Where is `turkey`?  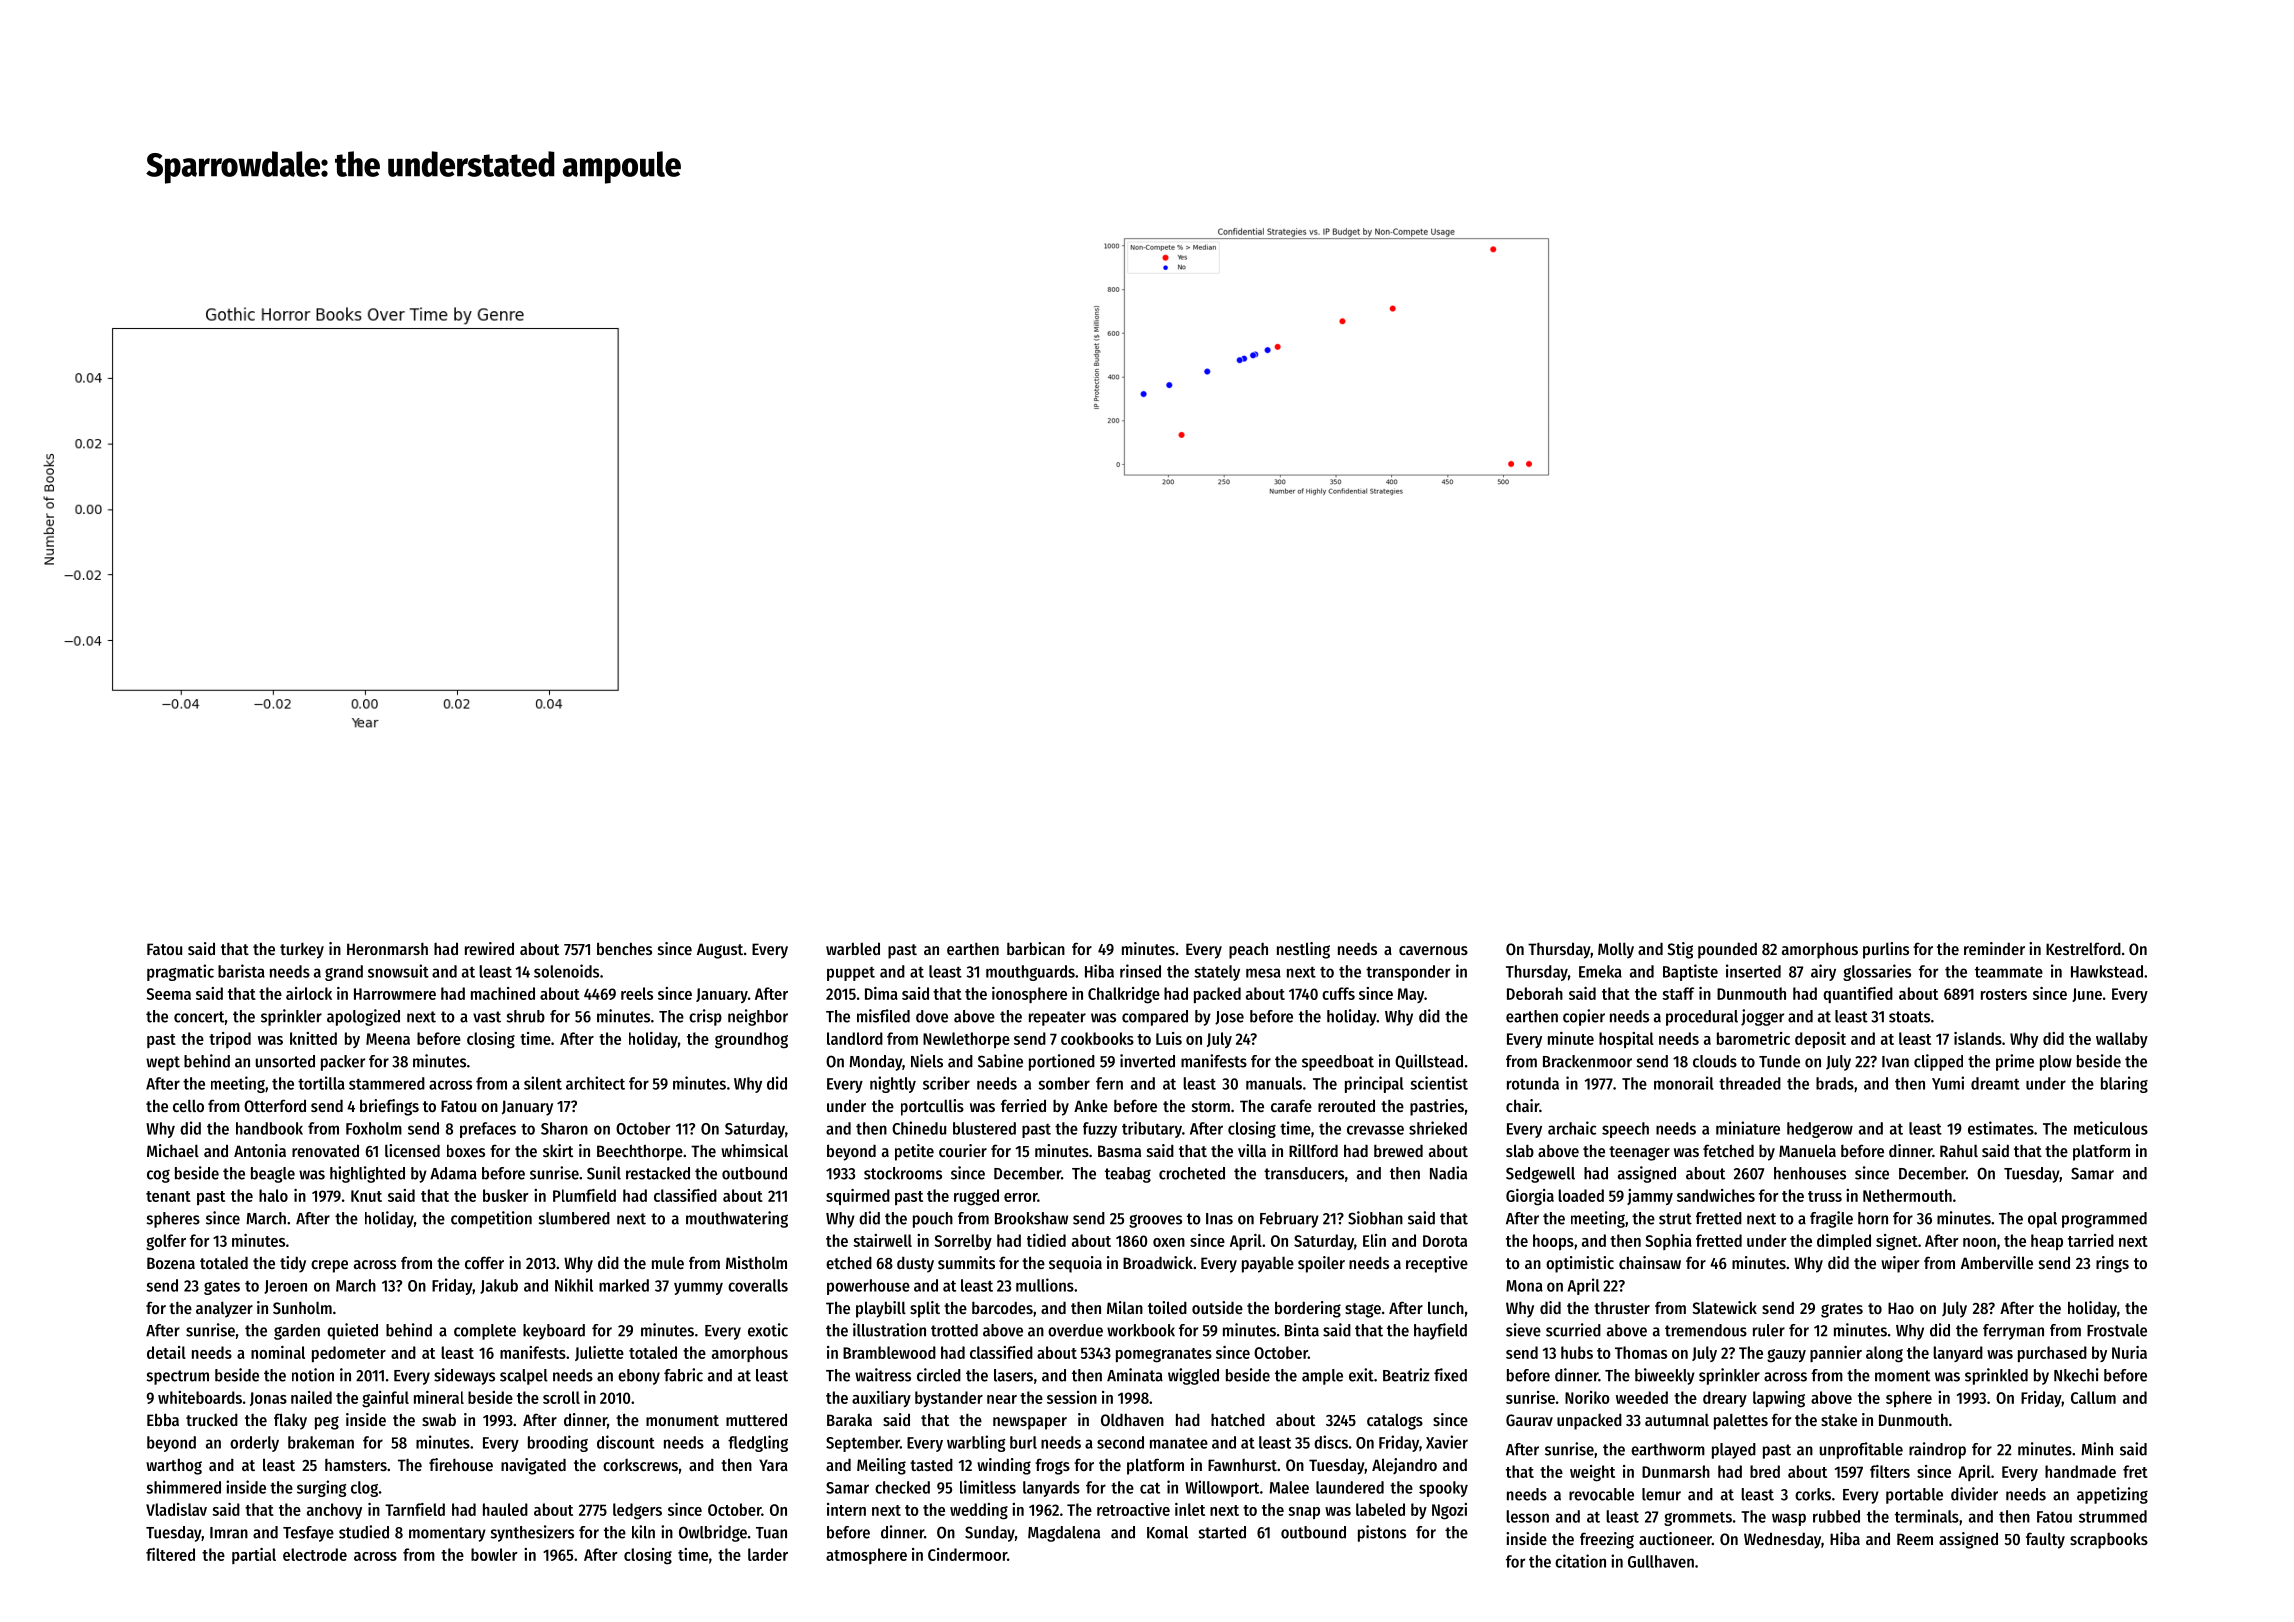 turkey is located at coordinates (302, 950).
